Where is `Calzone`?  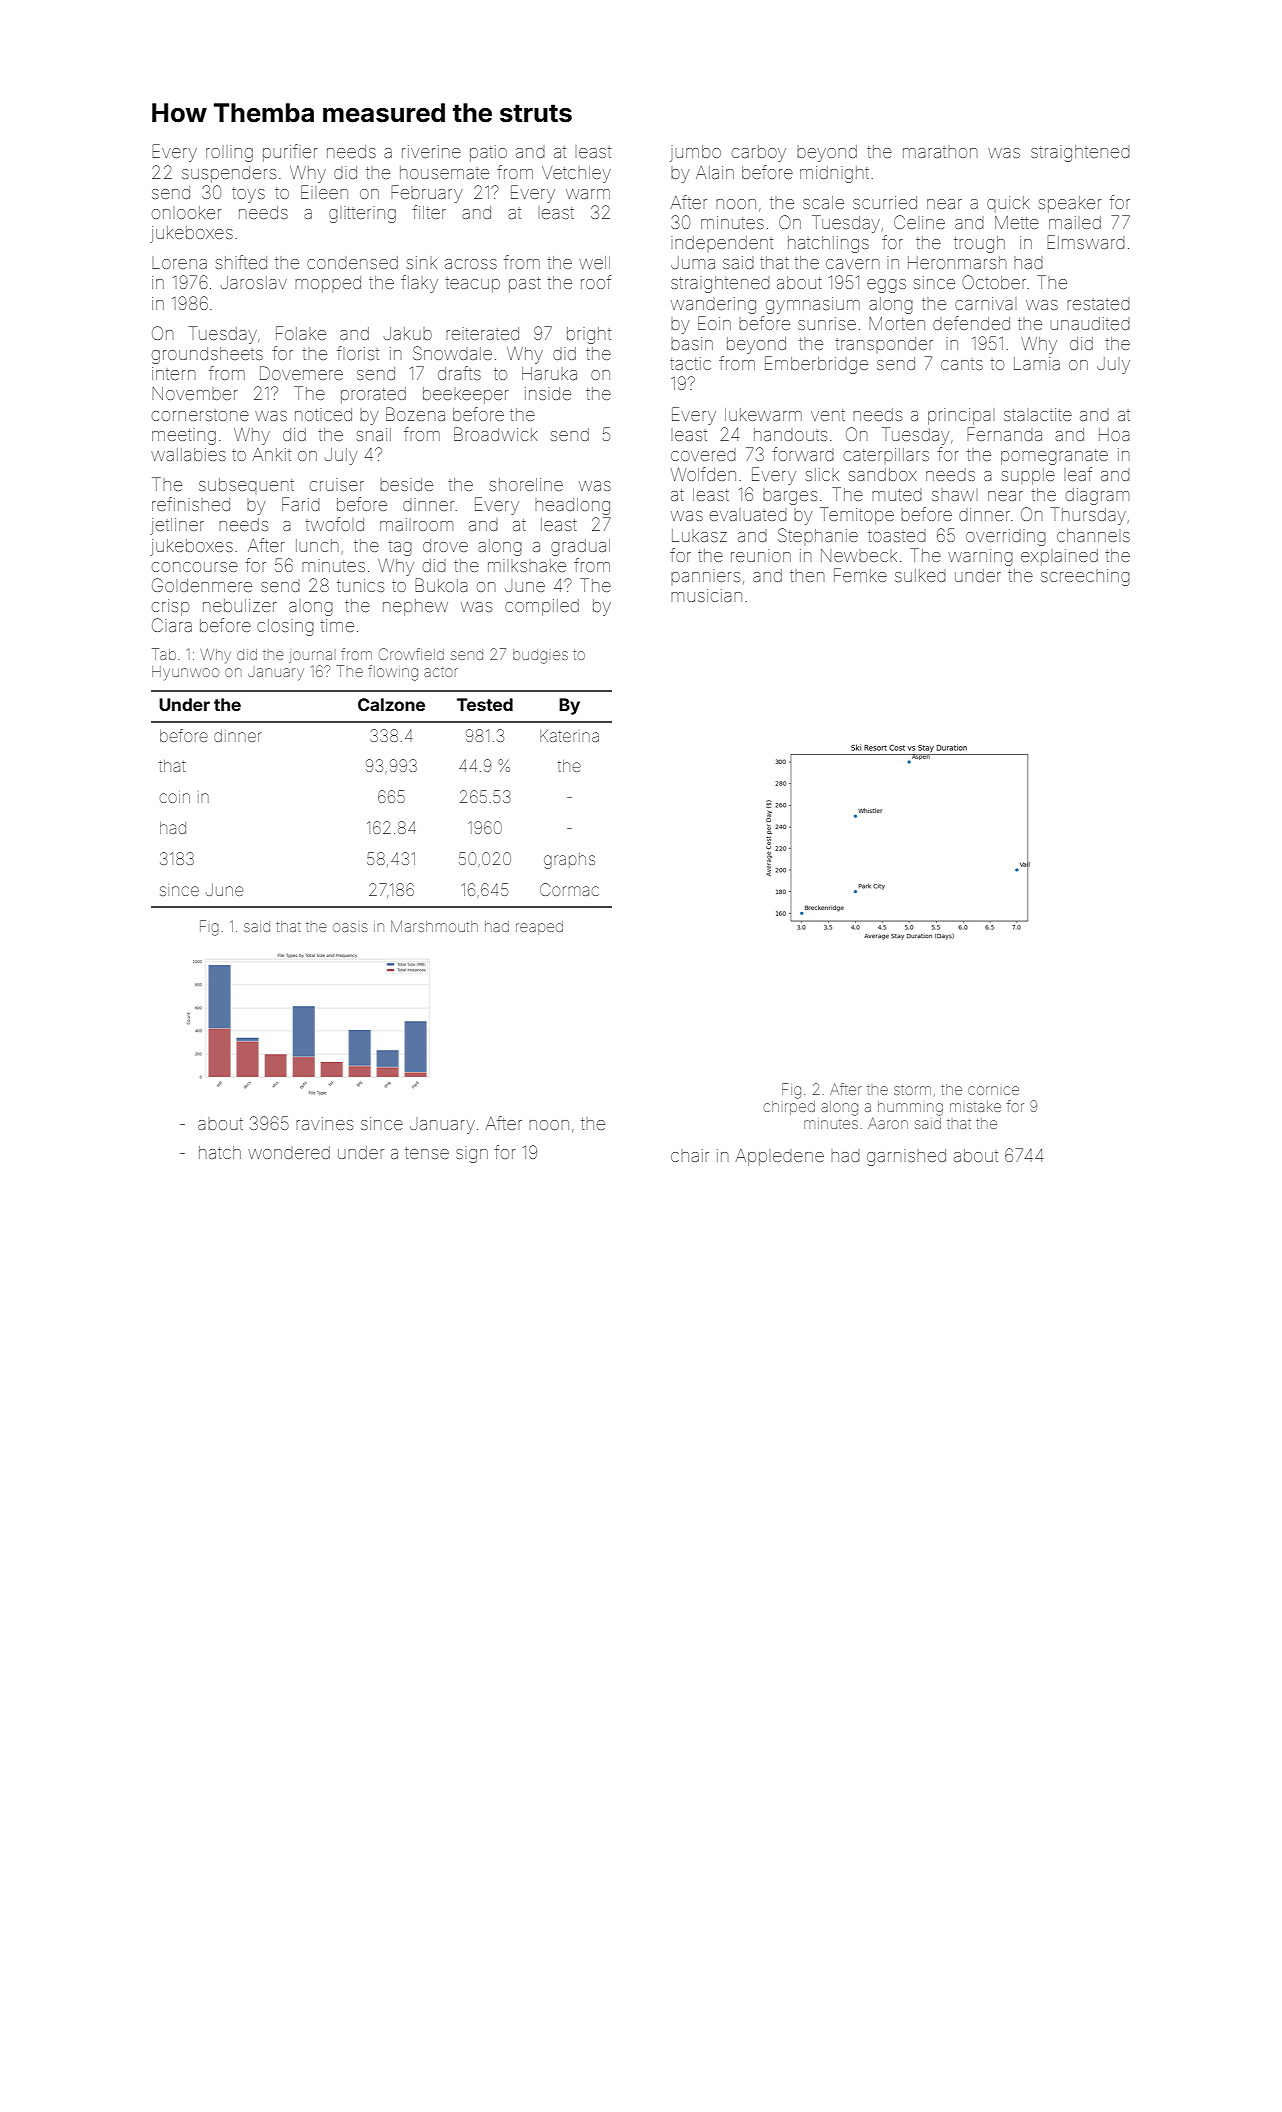 Calzone is located at coordinates (391, 704).
